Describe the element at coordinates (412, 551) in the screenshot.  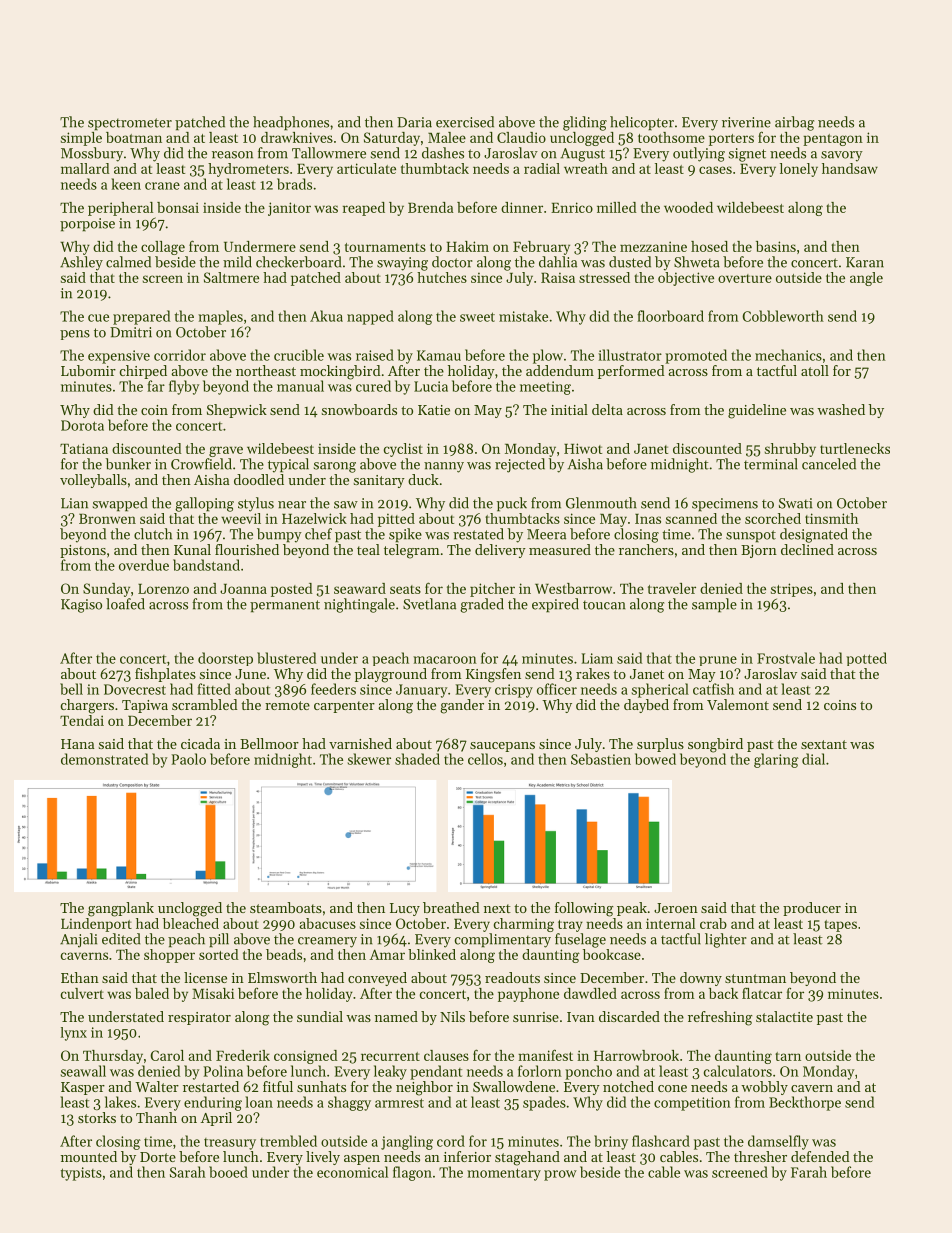
I see `telegram` at that location.
